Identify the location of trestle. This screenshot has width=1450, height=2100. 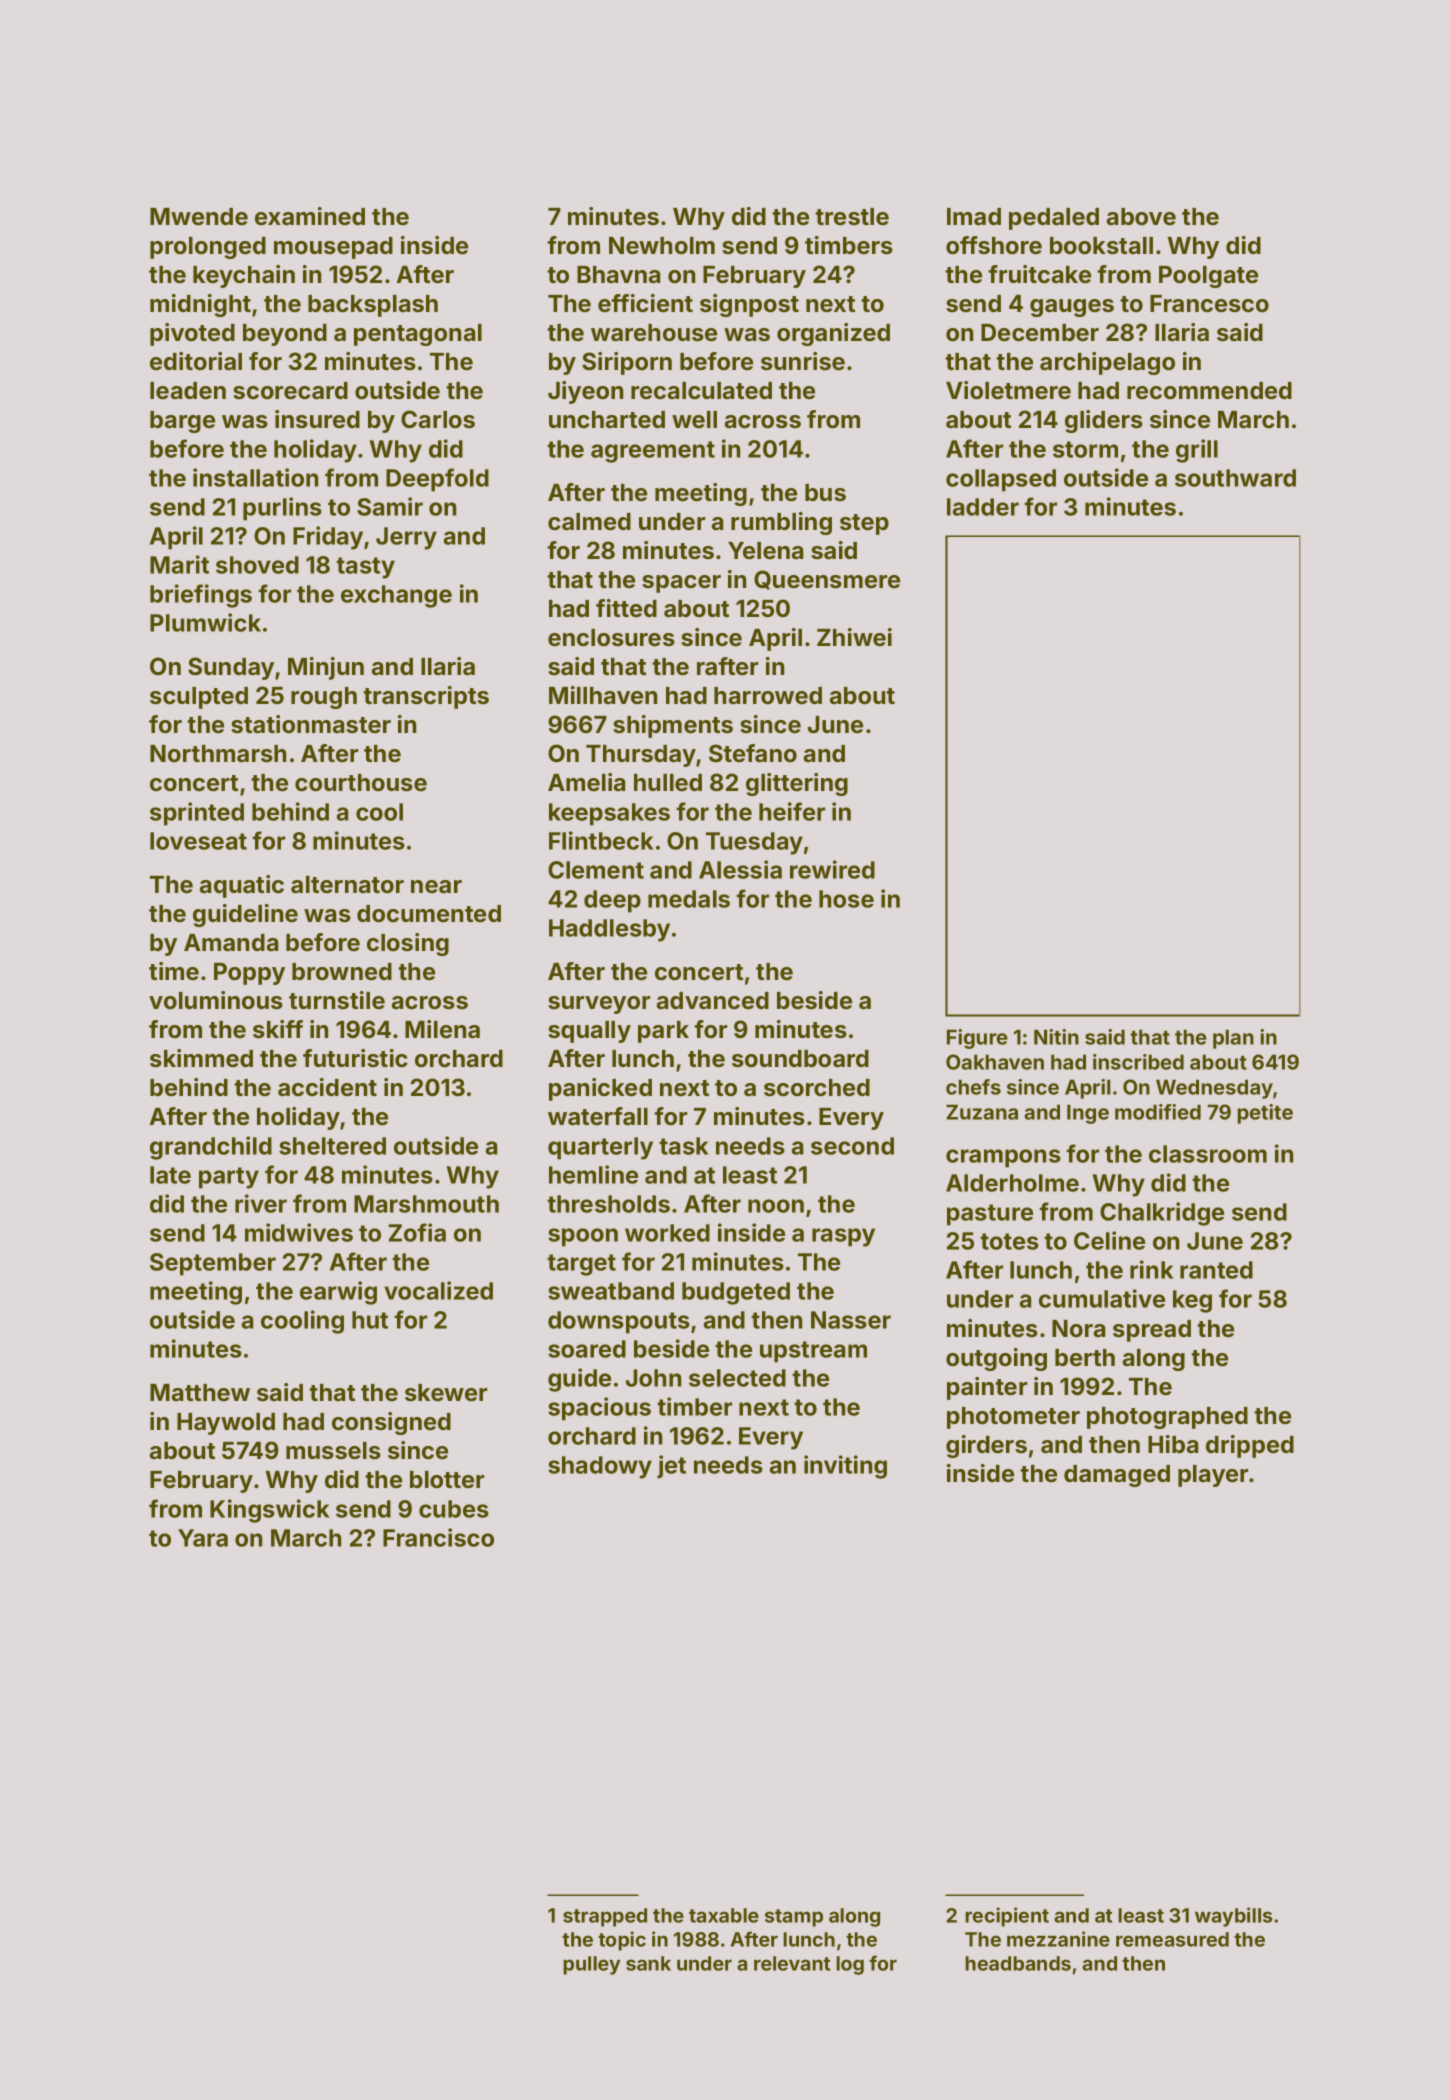
(852, 216).
